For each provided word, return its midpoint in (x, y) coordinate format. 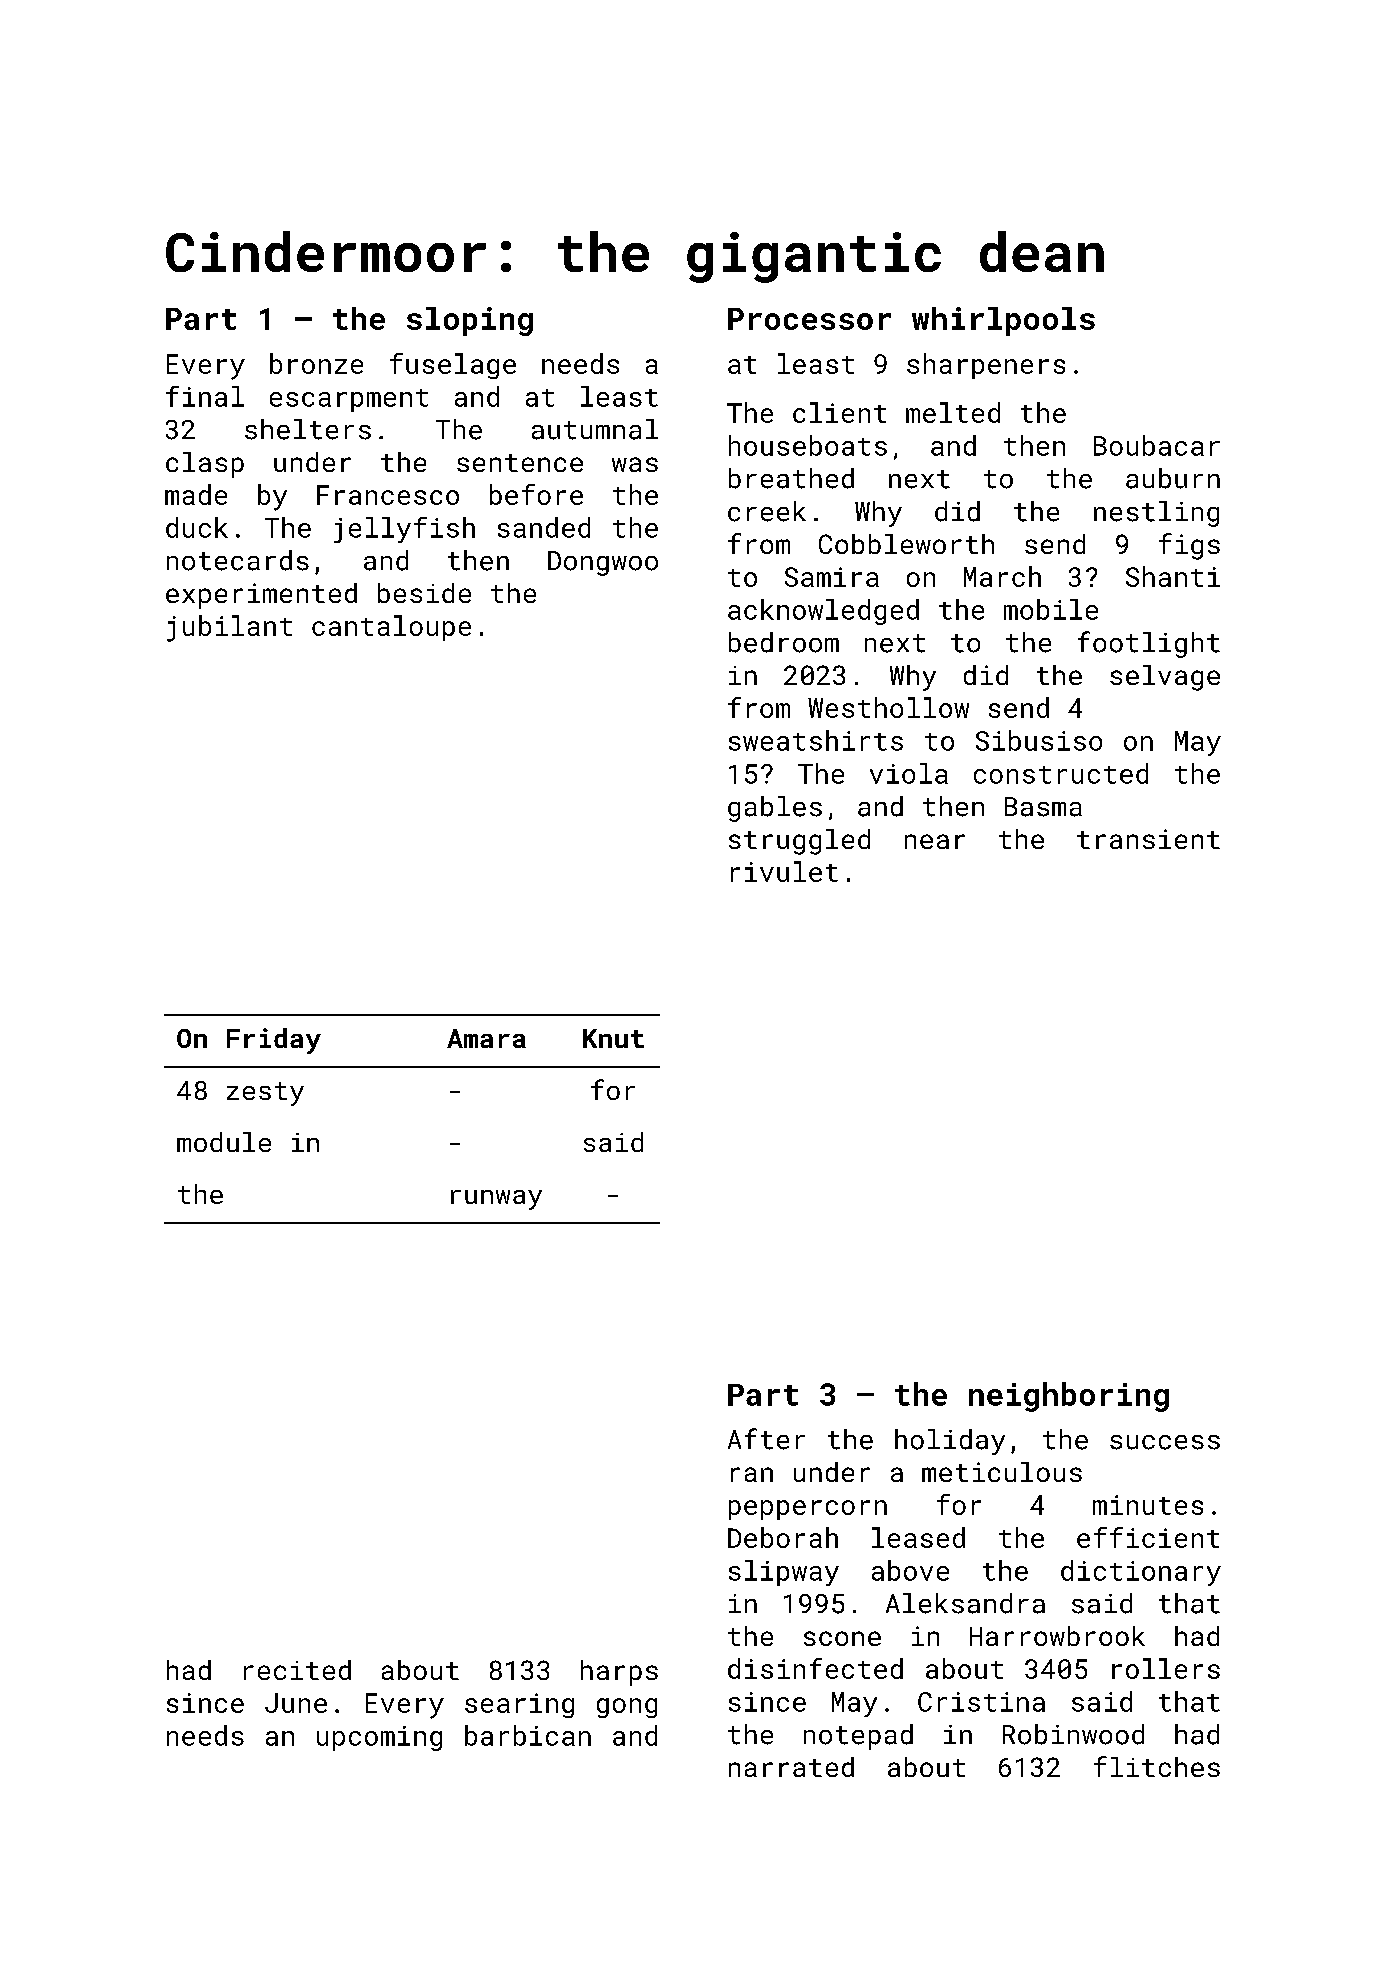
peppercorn (808, 1510)
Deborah (783, 1537)
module (224, 1142)
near (935, 841)
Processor (809, 319)
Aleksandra (965, 1603)
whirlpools (1003, 321)
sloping (470, 321)
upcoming (379, 1738)
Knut (613, 1038)
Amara (486, 1038)
